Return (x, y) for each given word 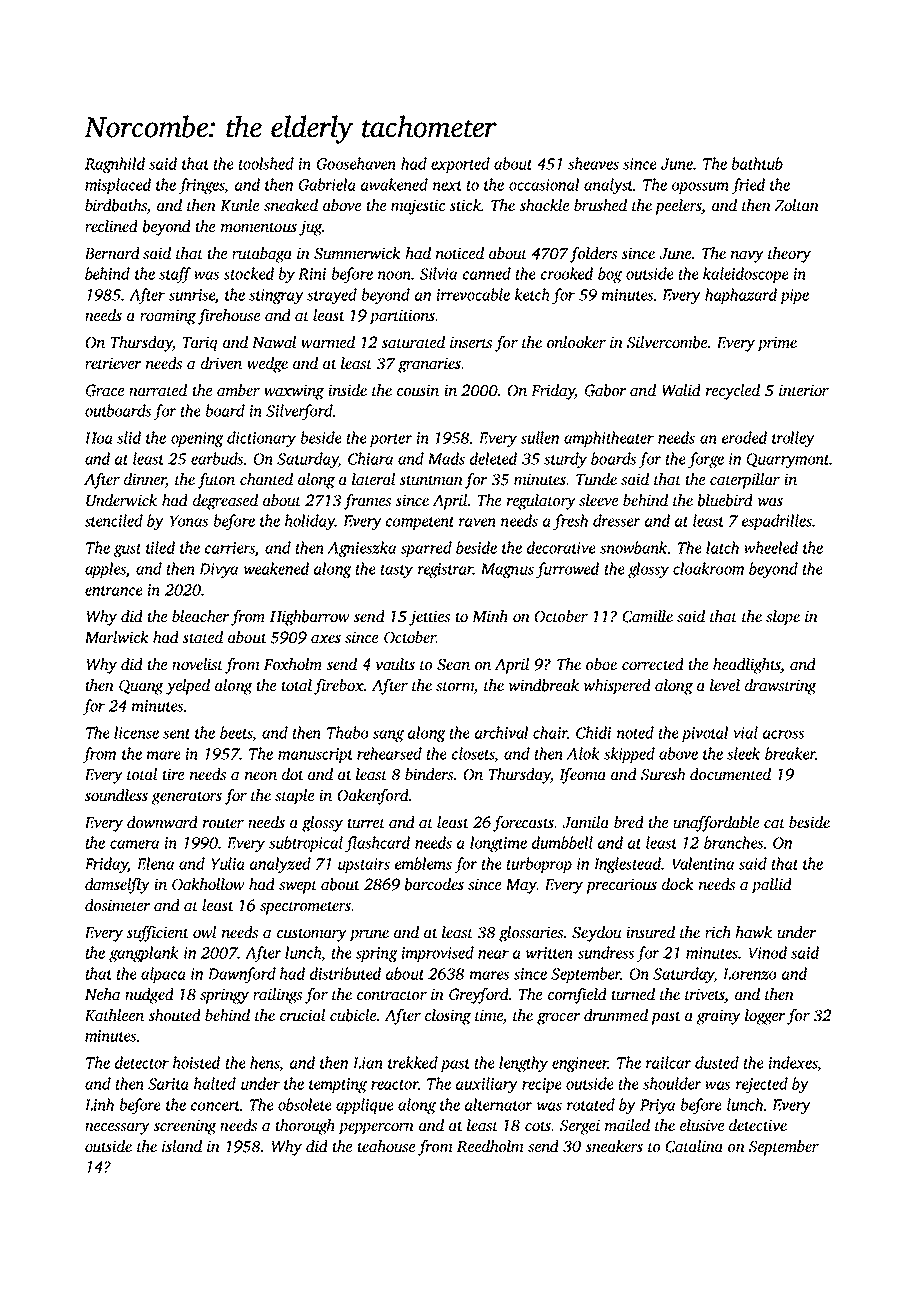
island (182, 1146)
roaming (168, 317)
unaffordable (716, 824)
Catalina (694, 1146)
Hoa (99, 438)
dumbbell (562, 842)
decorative (561, 547)
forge (706, 460)
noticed (460, 253)
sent (176, 734)
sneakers (614, 1146)
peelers (678, 207)
